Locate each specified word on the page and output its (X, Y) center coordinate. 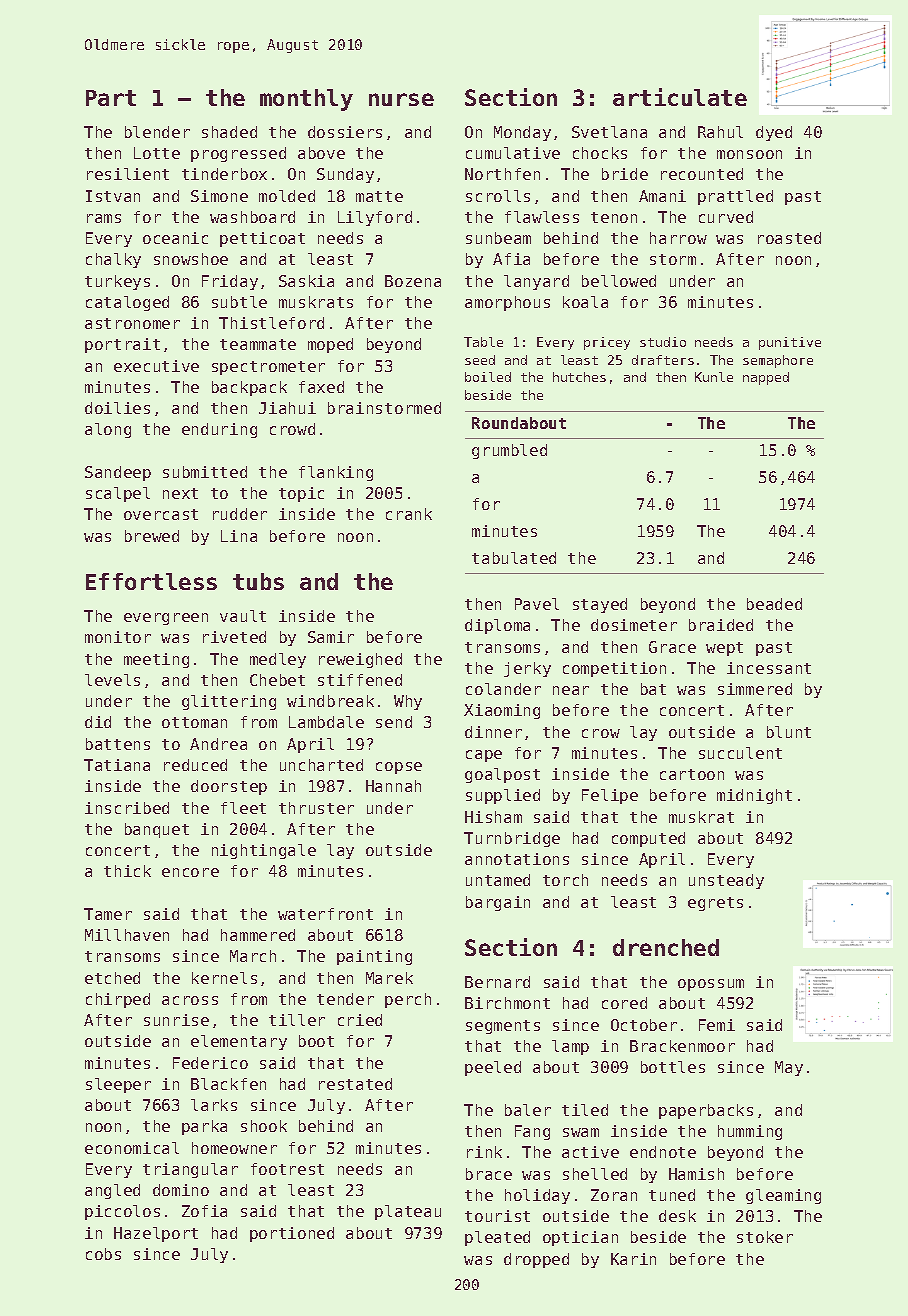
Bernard (497, 982)
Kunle (714, 377)
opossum (711, 985)
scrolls (498, 196)
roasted (789, 238)
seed (480, 360)
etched (112, 978)
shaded (229, 132)
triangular (190, 1170)
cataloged (127, 303)
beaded (774, 604)
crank (409, 514)
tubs (258, 581)
